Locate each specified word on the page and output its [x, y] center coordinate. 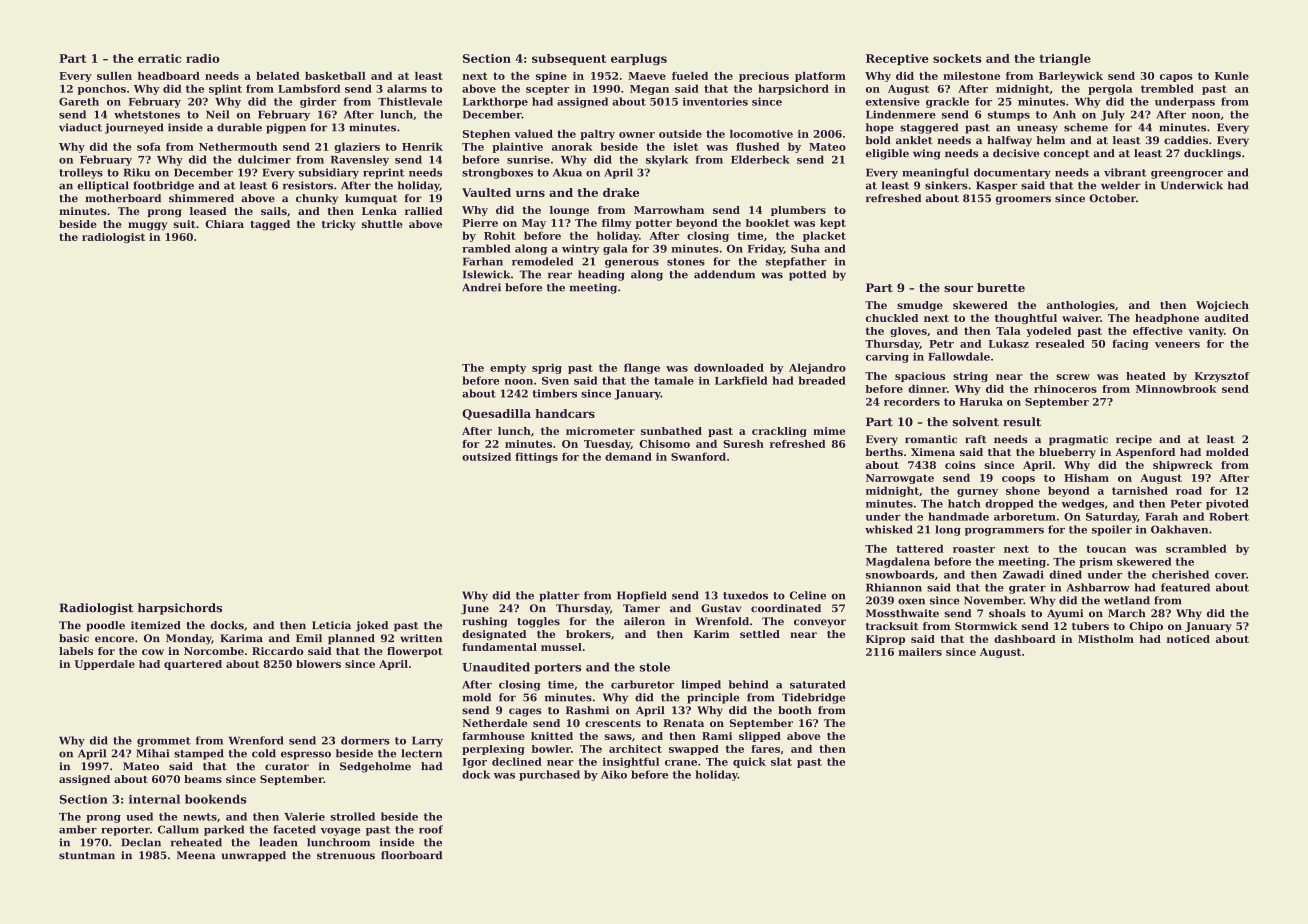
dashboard [1025, 639]
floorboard [411, 855]
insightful [631, 762]
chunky [317, 199]
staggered [929, 128]
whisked [889, 529]
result [1022, 422]
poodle [106, 626]
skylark [667, 160]
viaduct [80, 127]
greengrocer [1187, 175]
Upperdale [105, 665]
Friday [766, 249]
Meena [196, 855]
